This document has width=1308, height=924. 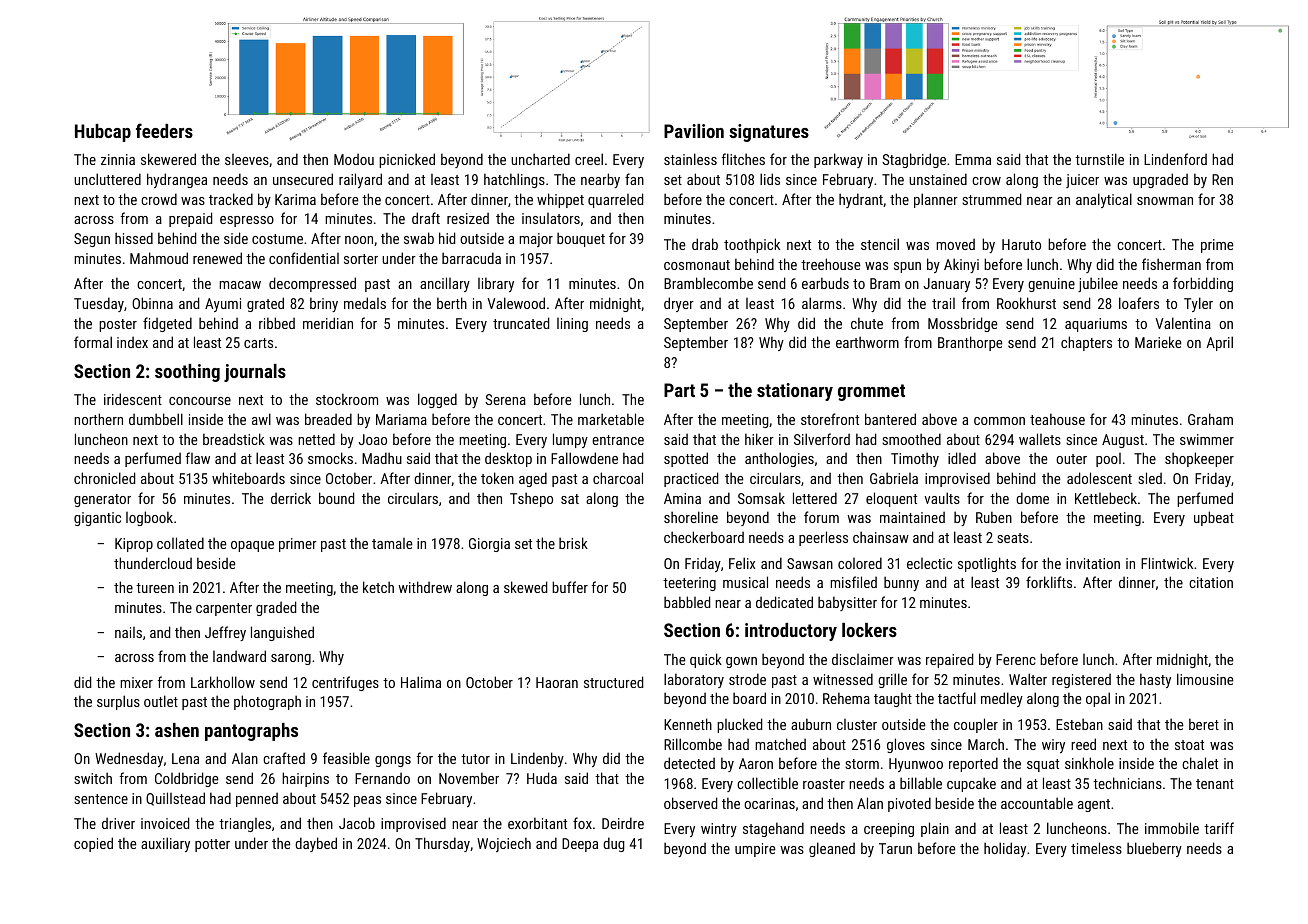 I want to click on iridescent, so click(x=133, y=399).
